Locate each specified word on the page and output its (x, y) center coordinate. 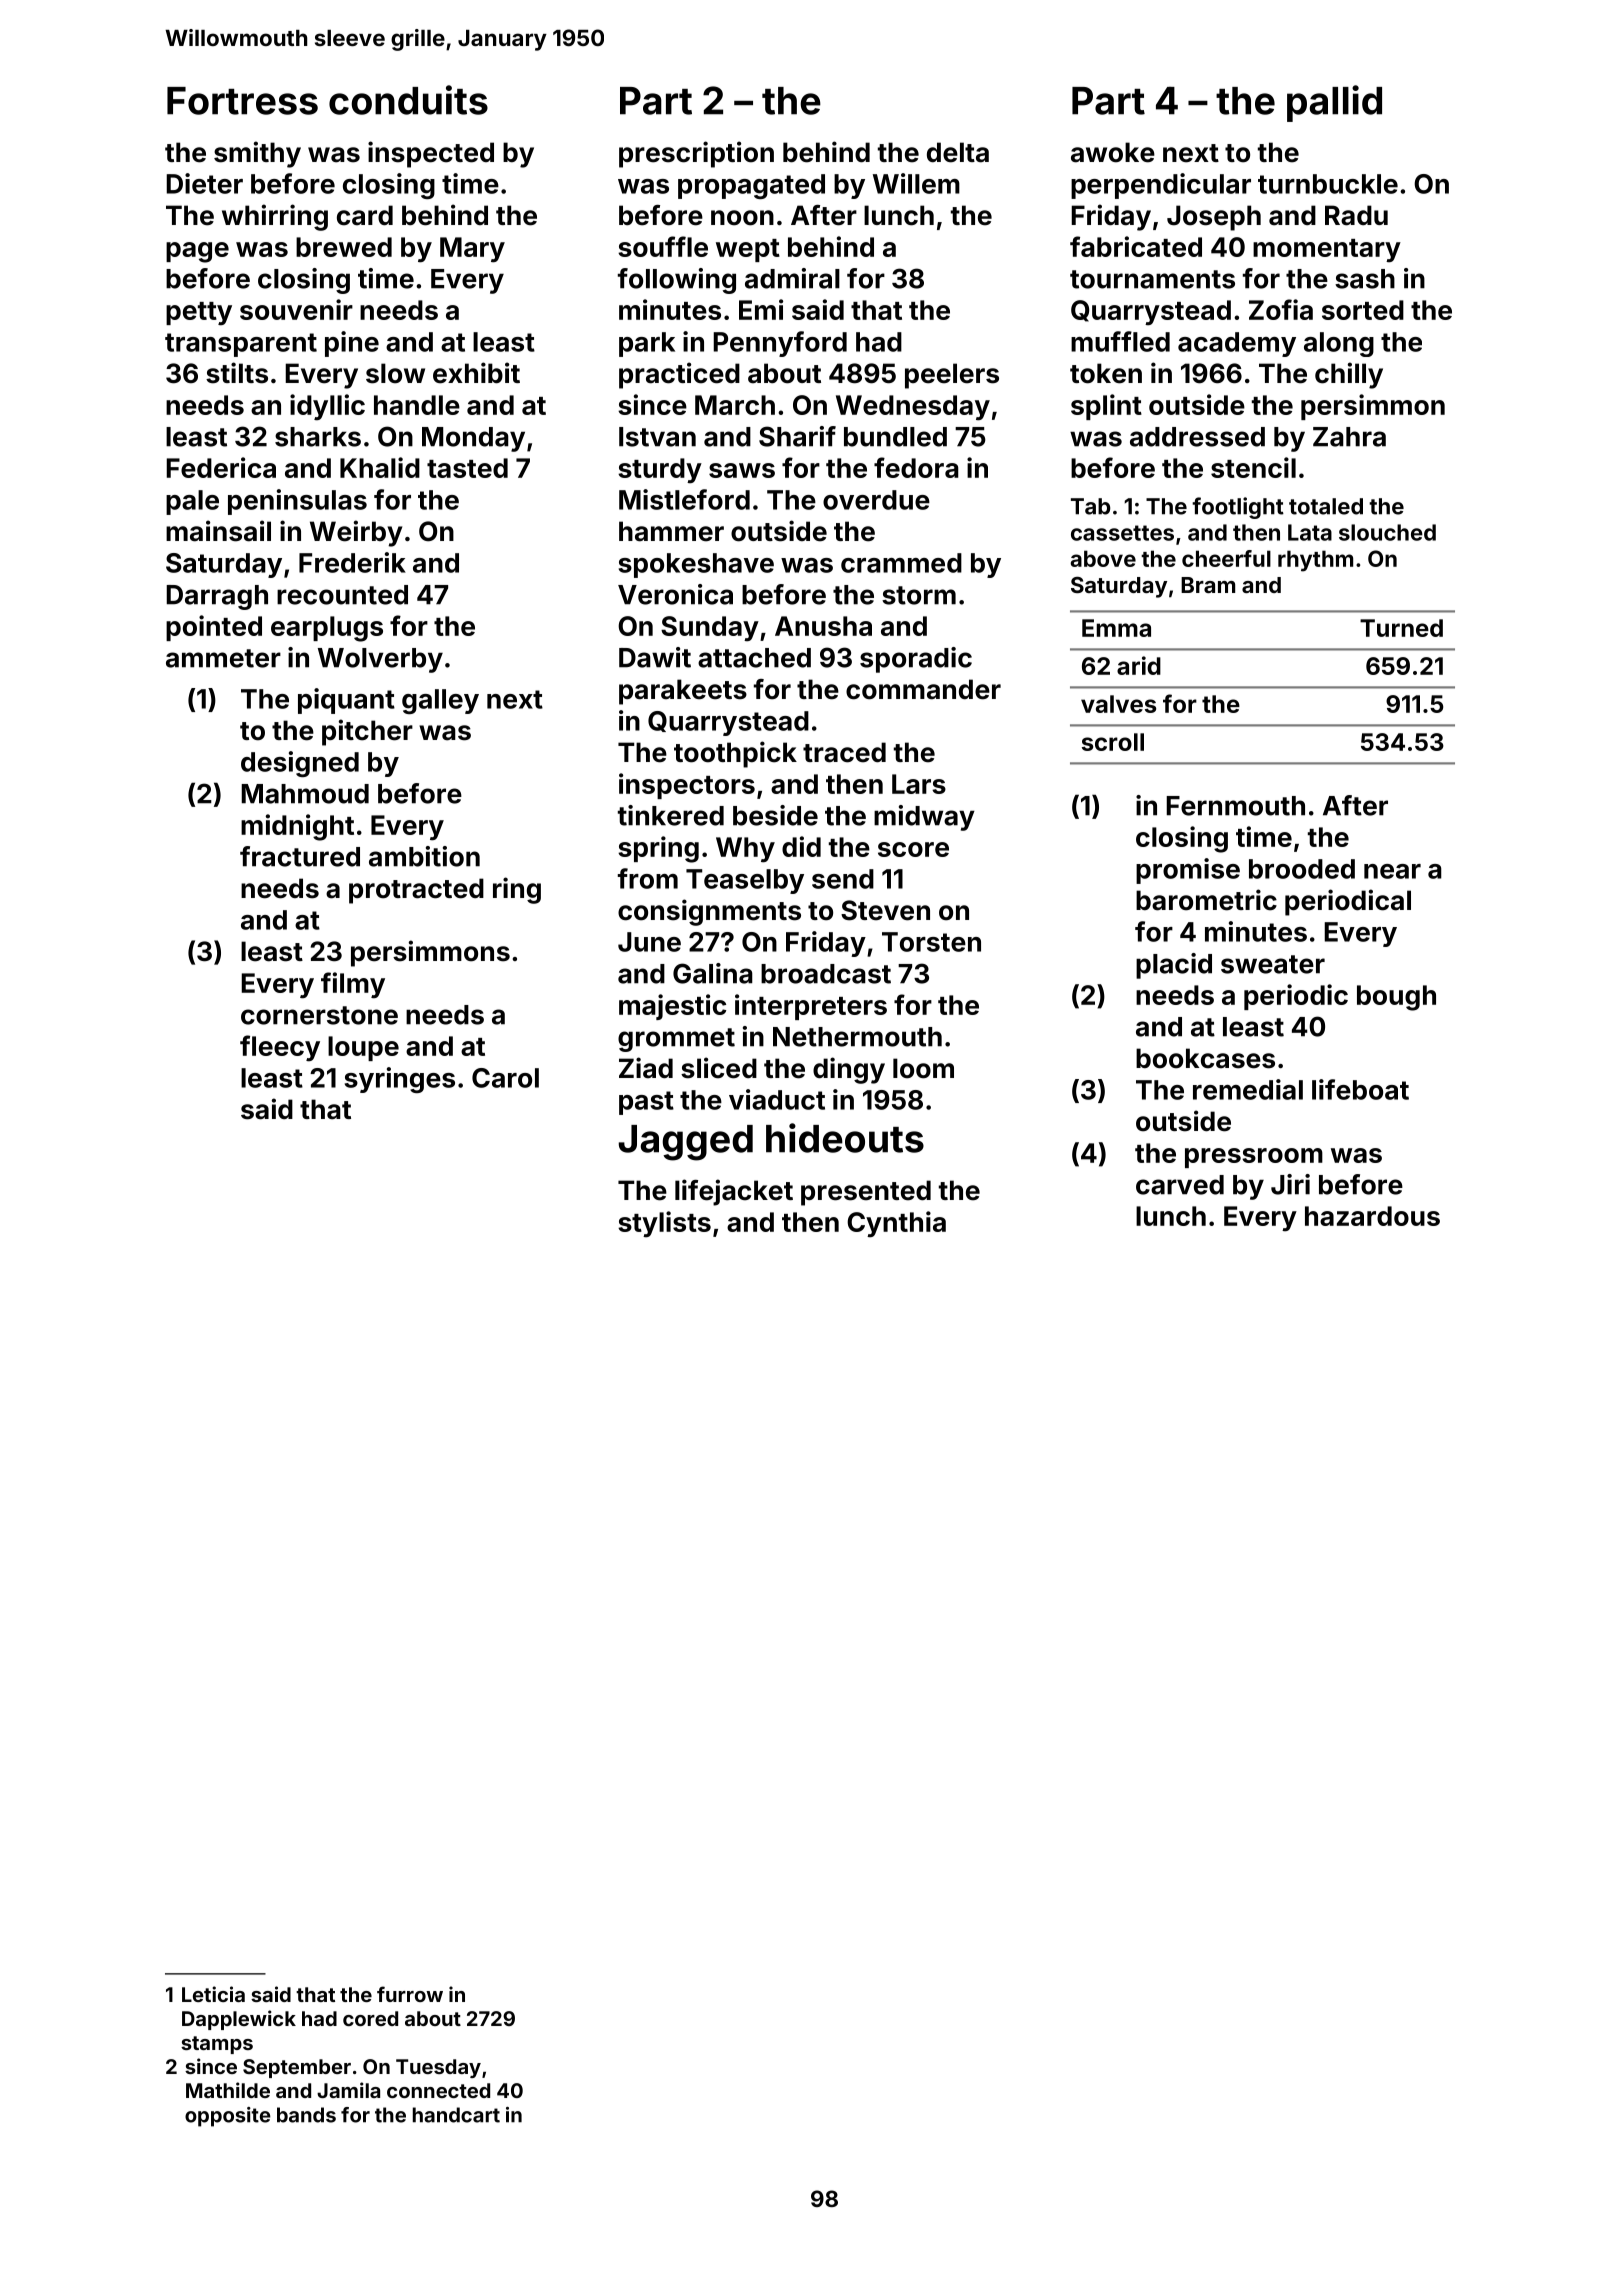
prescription (696, 154)
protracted (416, 891)
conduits (408, 100)
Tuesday (438, 2068)
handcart (456, 2115)
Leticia (213, 1994)
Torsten (931, 942)
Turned (1401, 628)
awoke (1113, 152)
